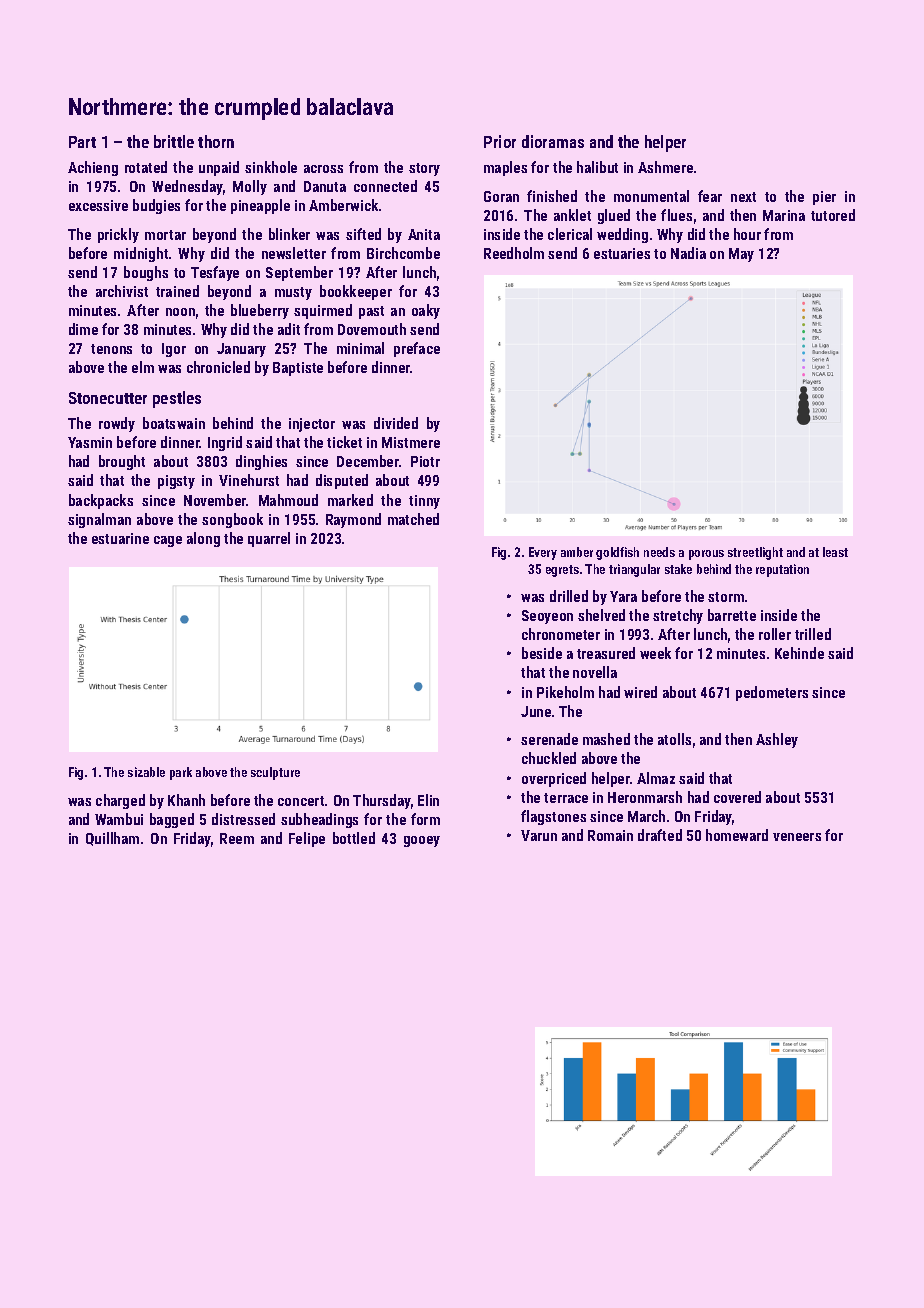 The width and height of the screenshot is (924, 1308). Describe the element at coordinates (403, 253) in the screenshot. I see `Birchcombe` at that location.
